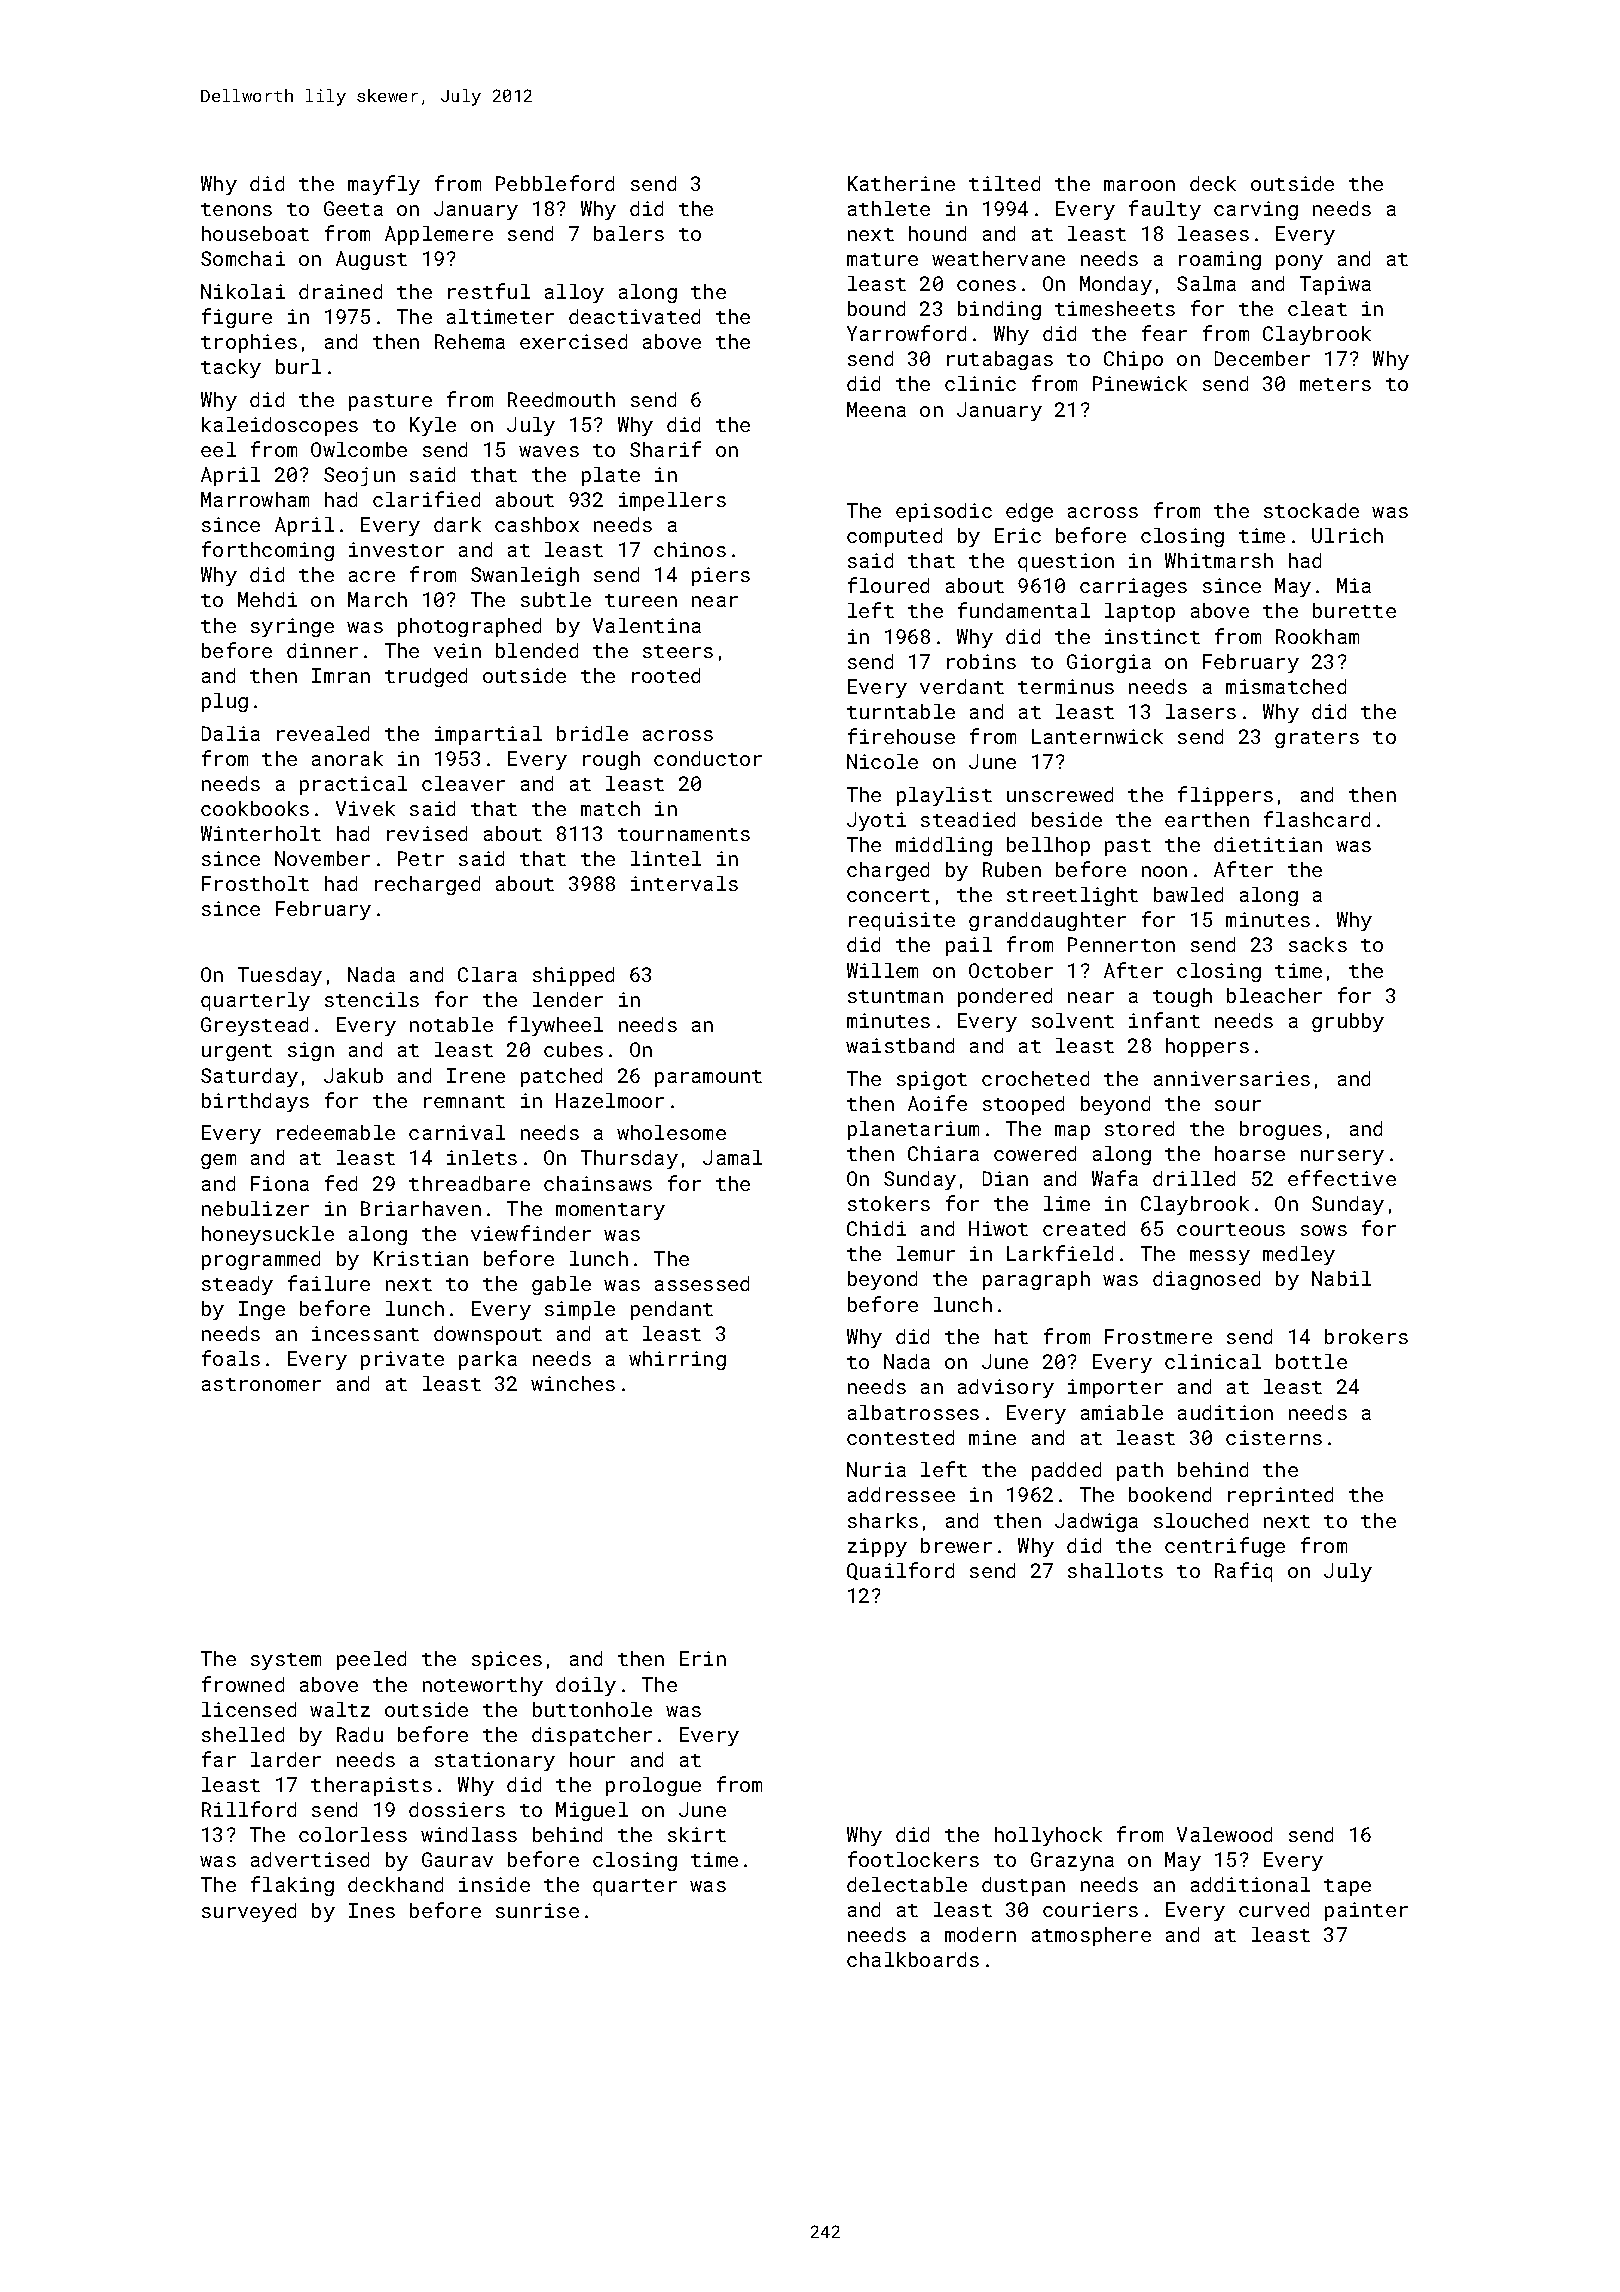  Describe the element at coordinates (1335, 285) in the document. I see `Tapiwa` at that location.
